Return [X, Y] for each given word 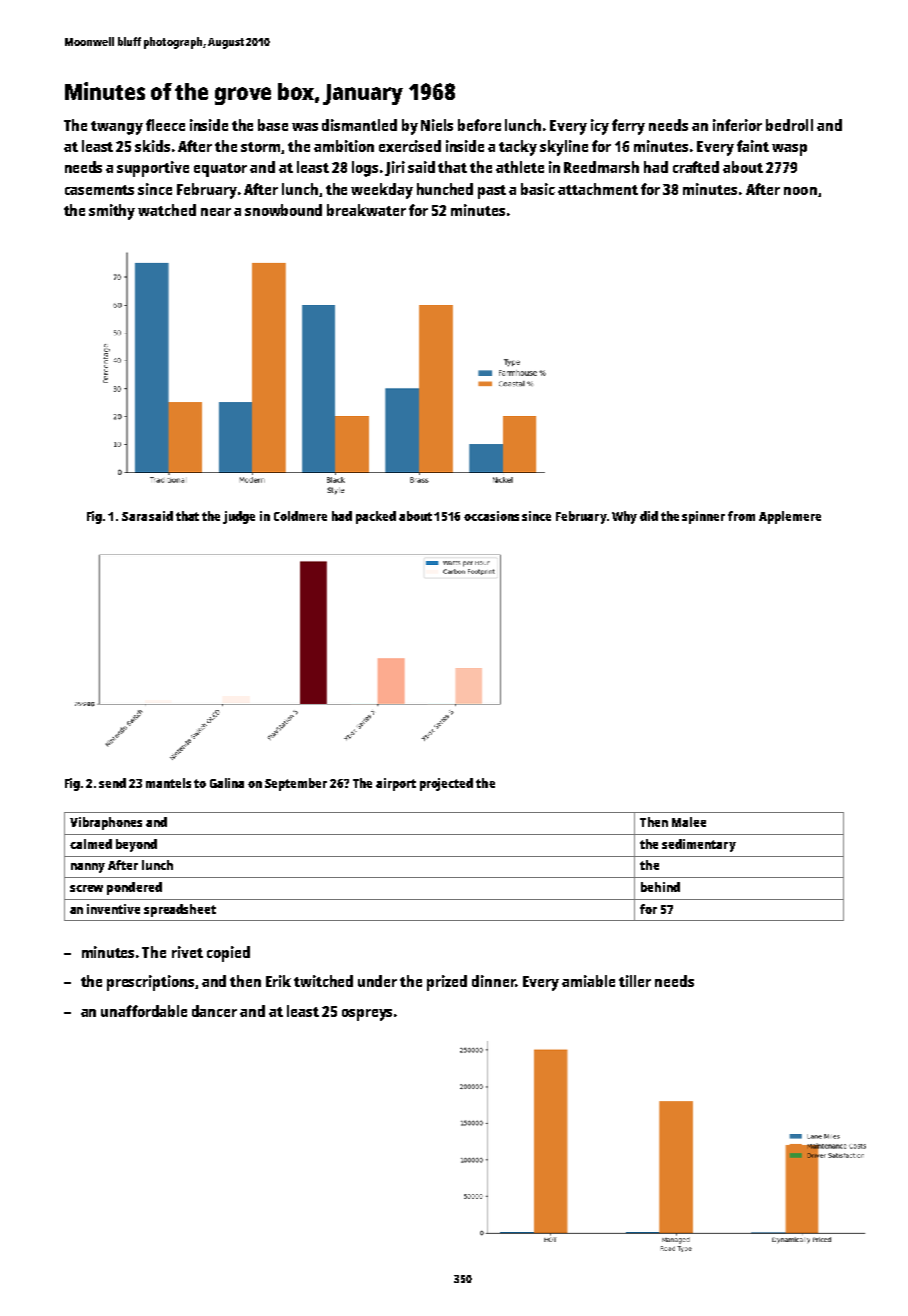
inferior [737, 125]
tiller [635, 981]
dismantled [359, 125]
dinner [493, 981]
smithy [112, 212]
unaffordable [144, 1011]
